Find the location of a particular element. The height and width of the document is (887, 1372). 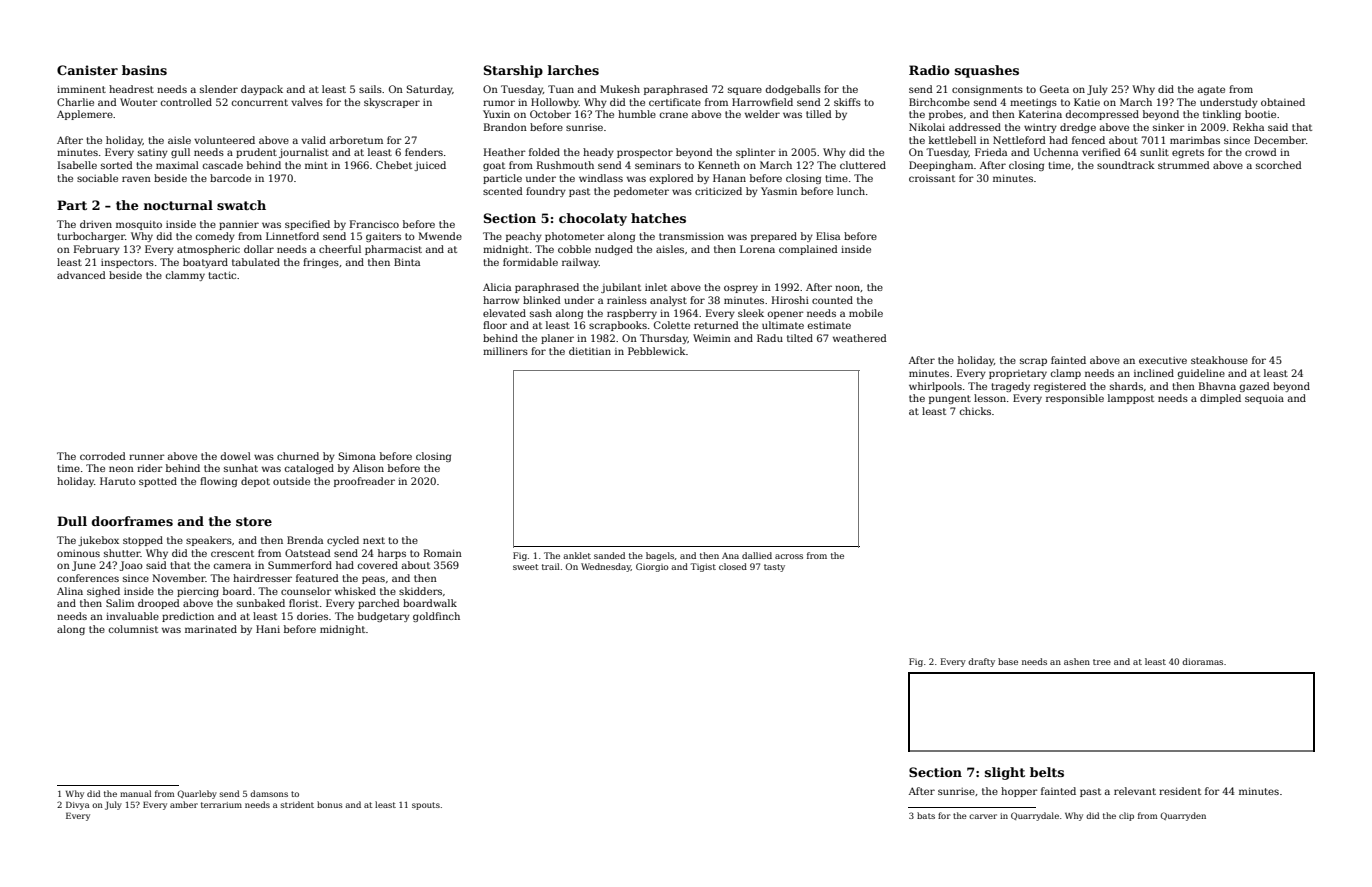

steakhouse is located at coordinates (1219, 360).
